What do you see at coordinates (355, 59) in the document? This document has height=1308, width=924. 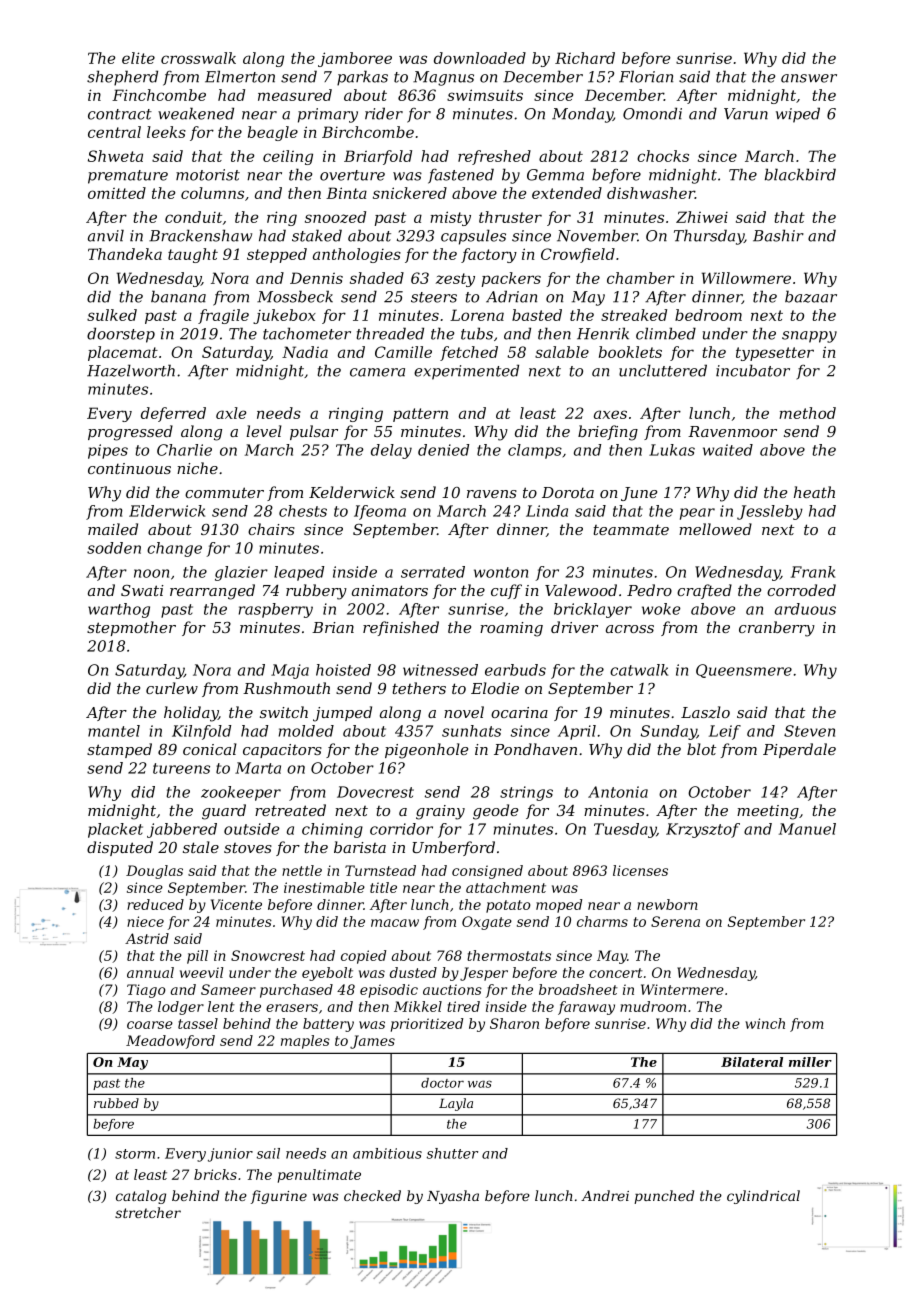 I see `jamboree` at bounding box center [355, 59].
